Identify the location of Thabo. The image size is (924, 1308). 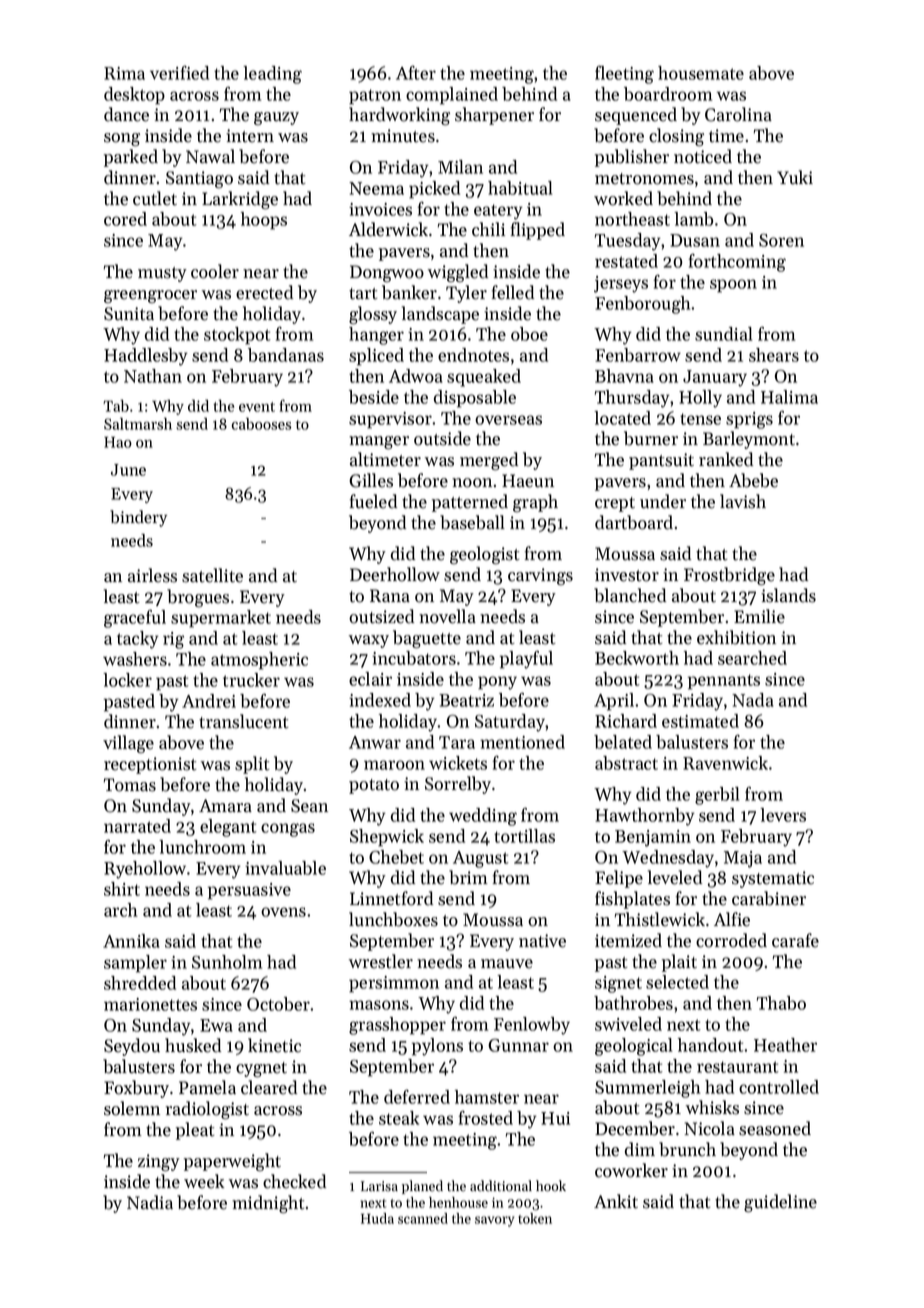
(781, 1003).
